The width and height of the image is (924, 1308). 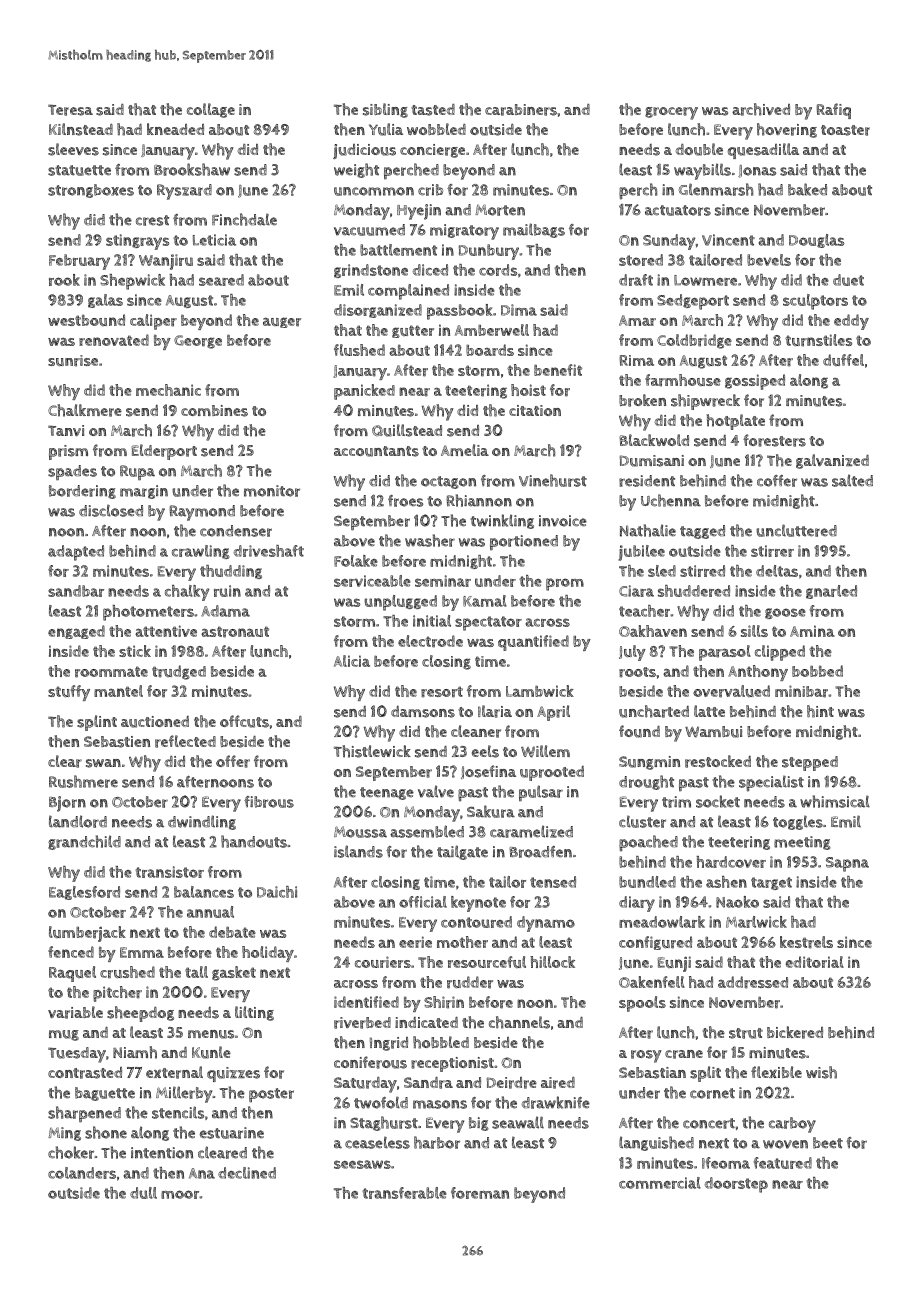 I want to click on baked, so click(x=807, y=189).
